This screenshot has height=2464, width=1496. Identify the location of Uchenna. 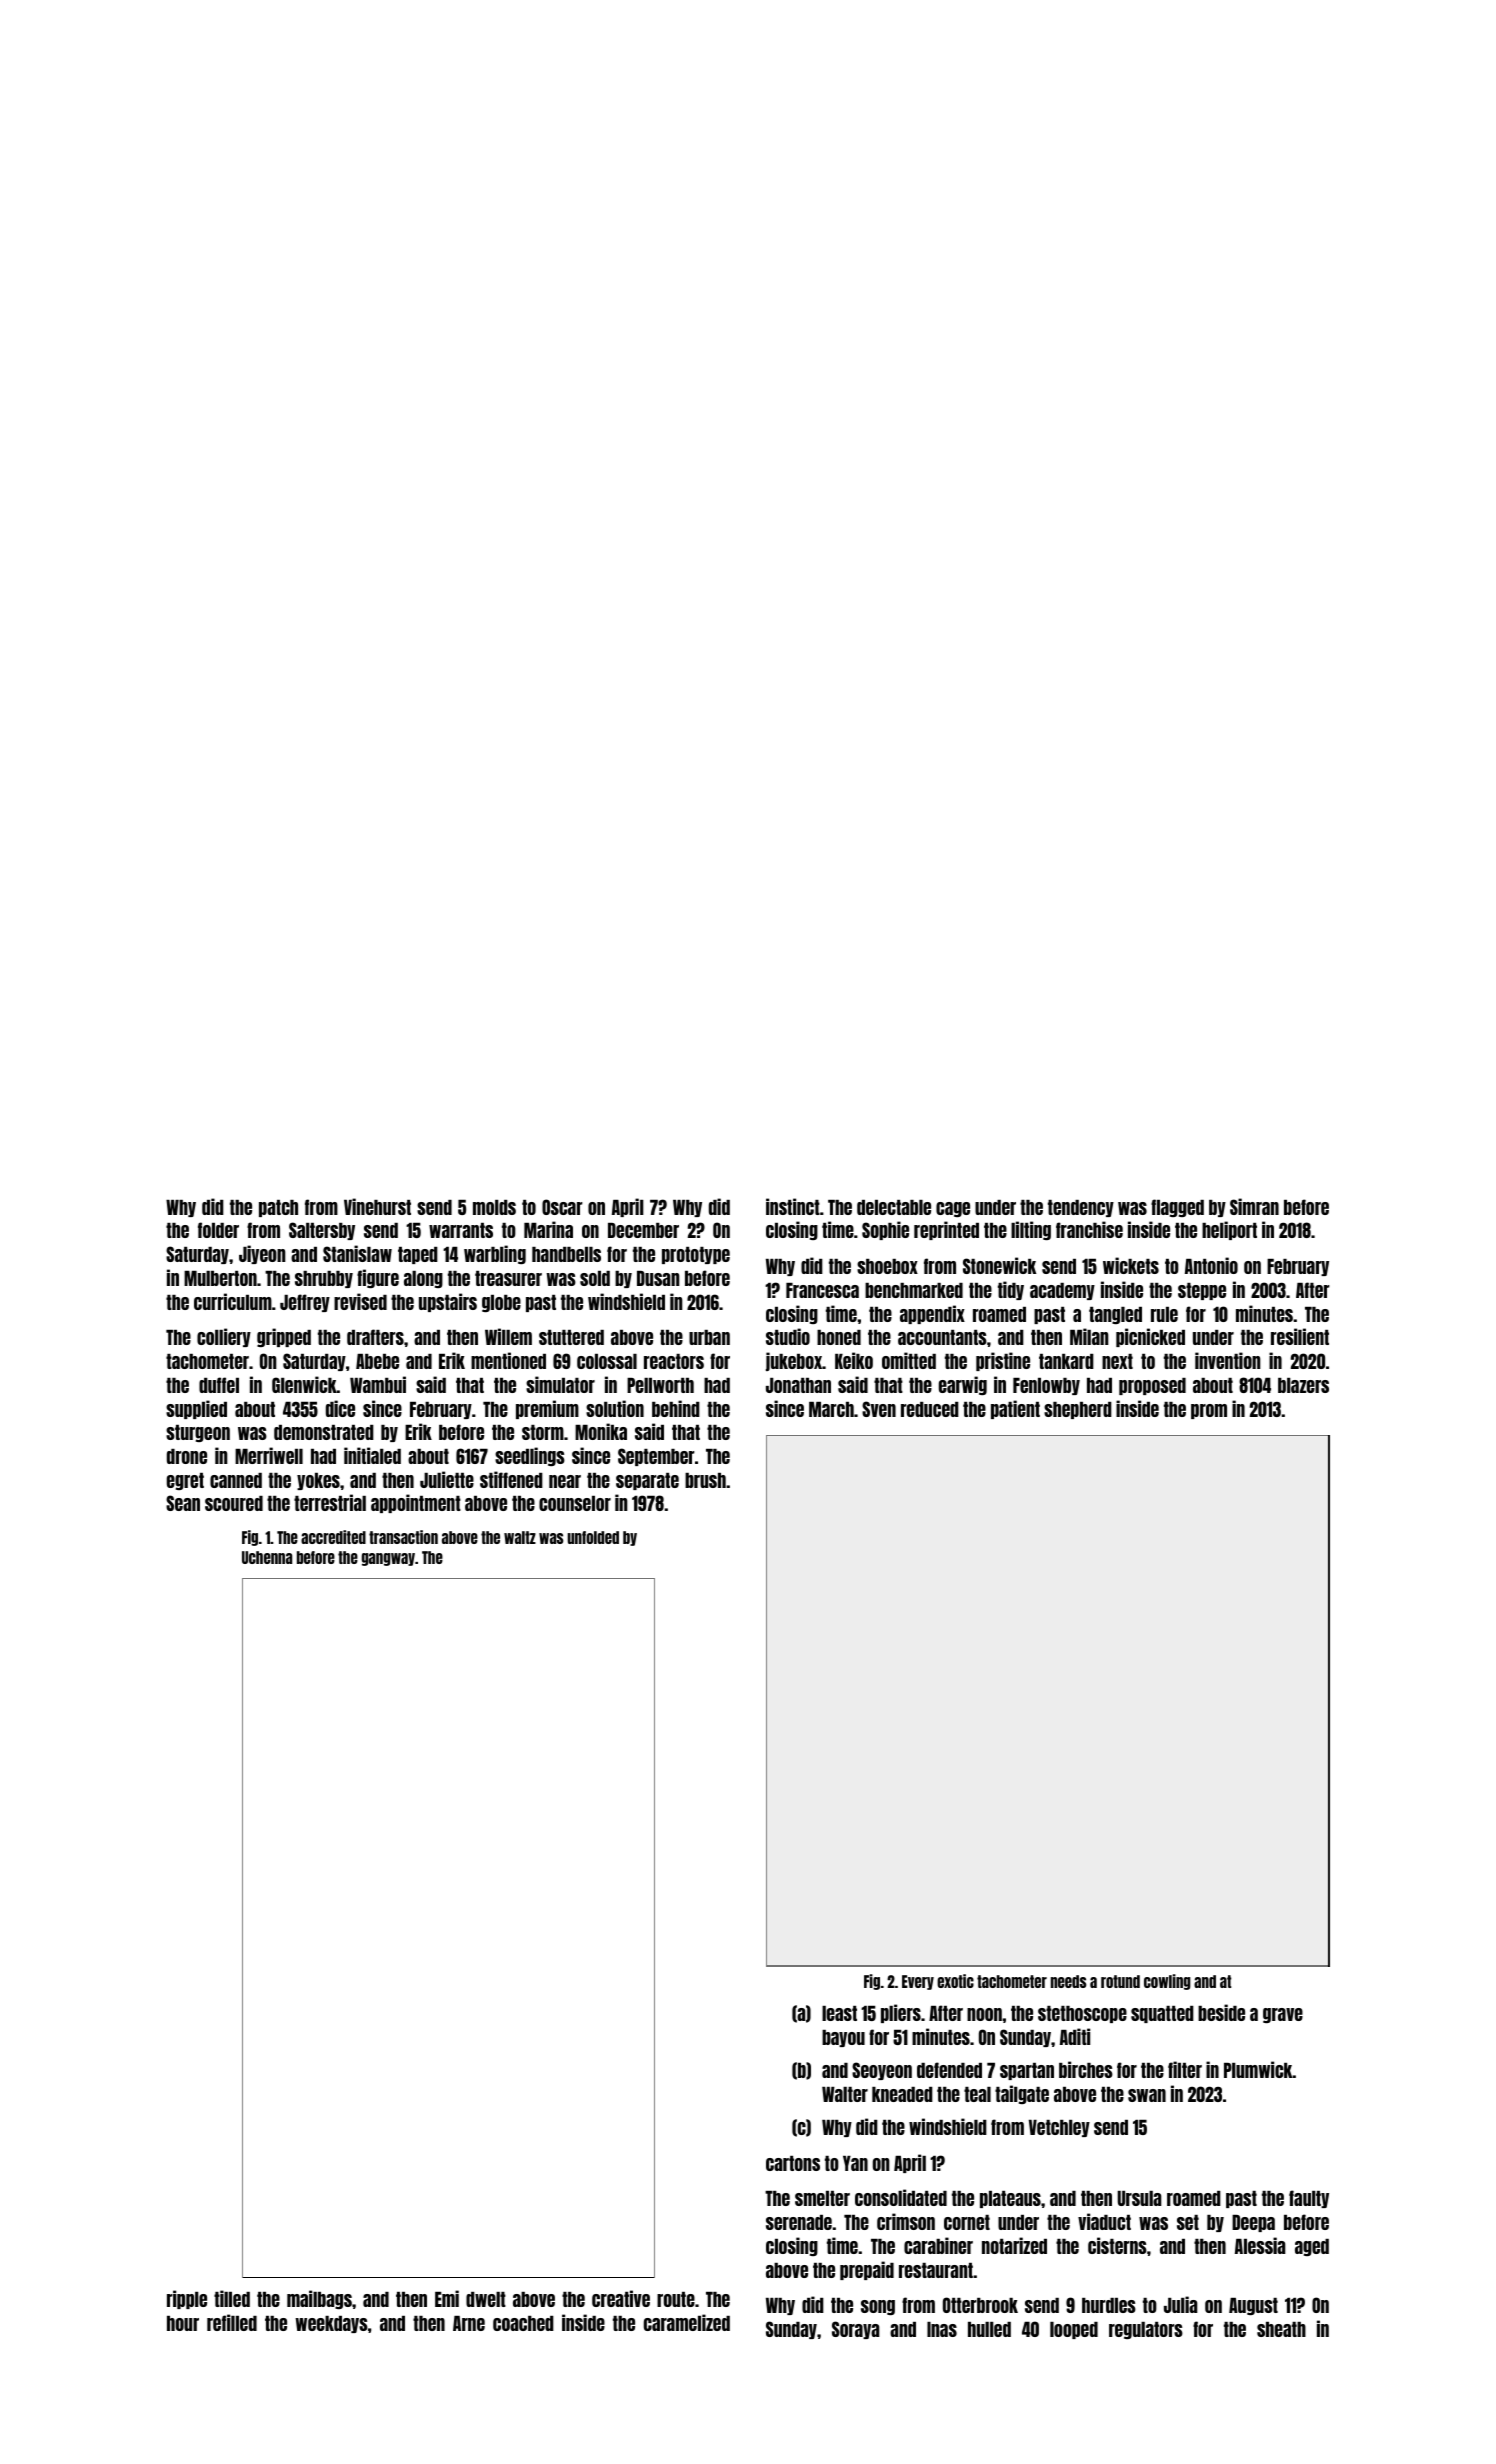
(267, 1557).
